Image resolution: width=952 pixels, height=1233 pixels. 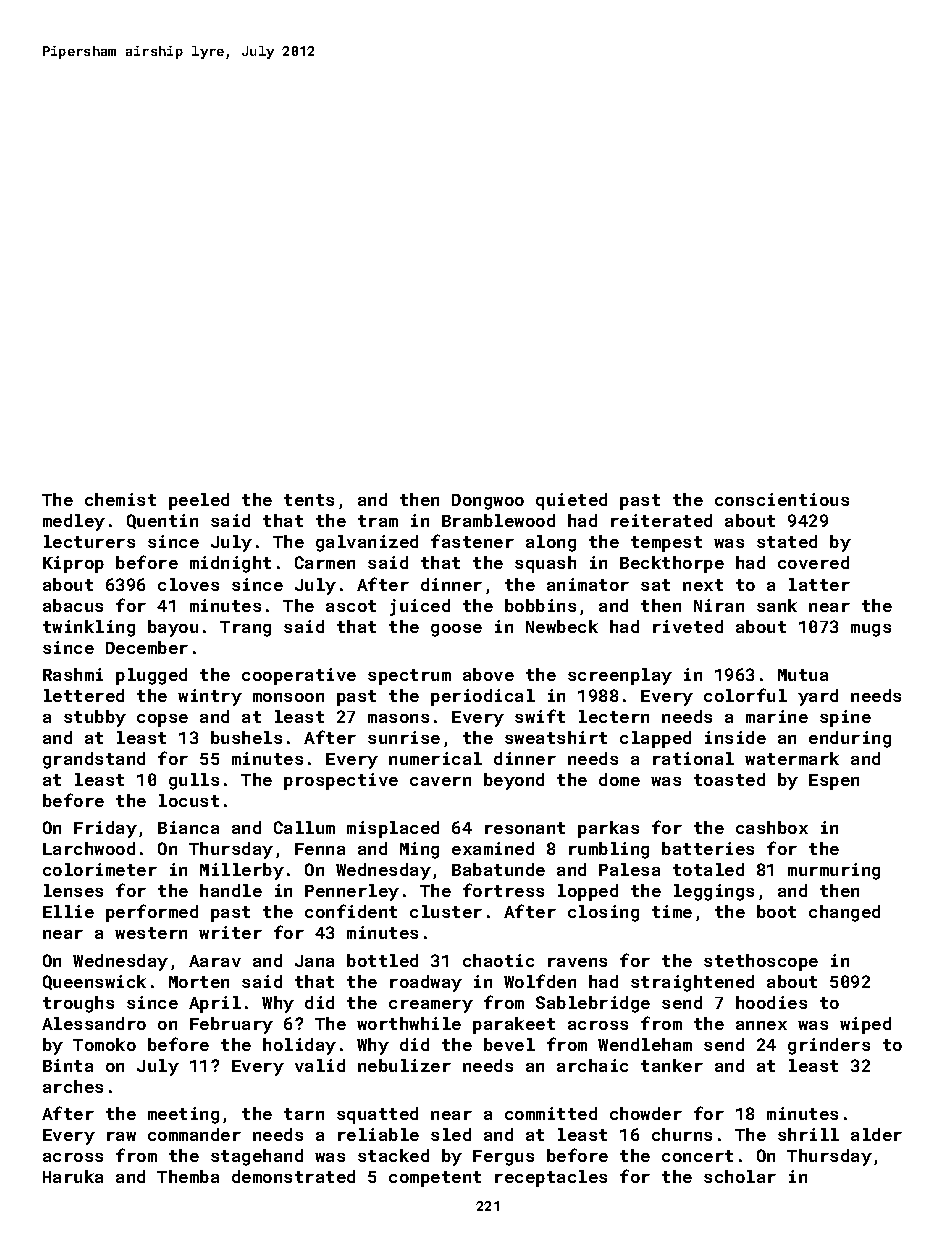 I want to click on meeting, so click(x=183, y=1115).
